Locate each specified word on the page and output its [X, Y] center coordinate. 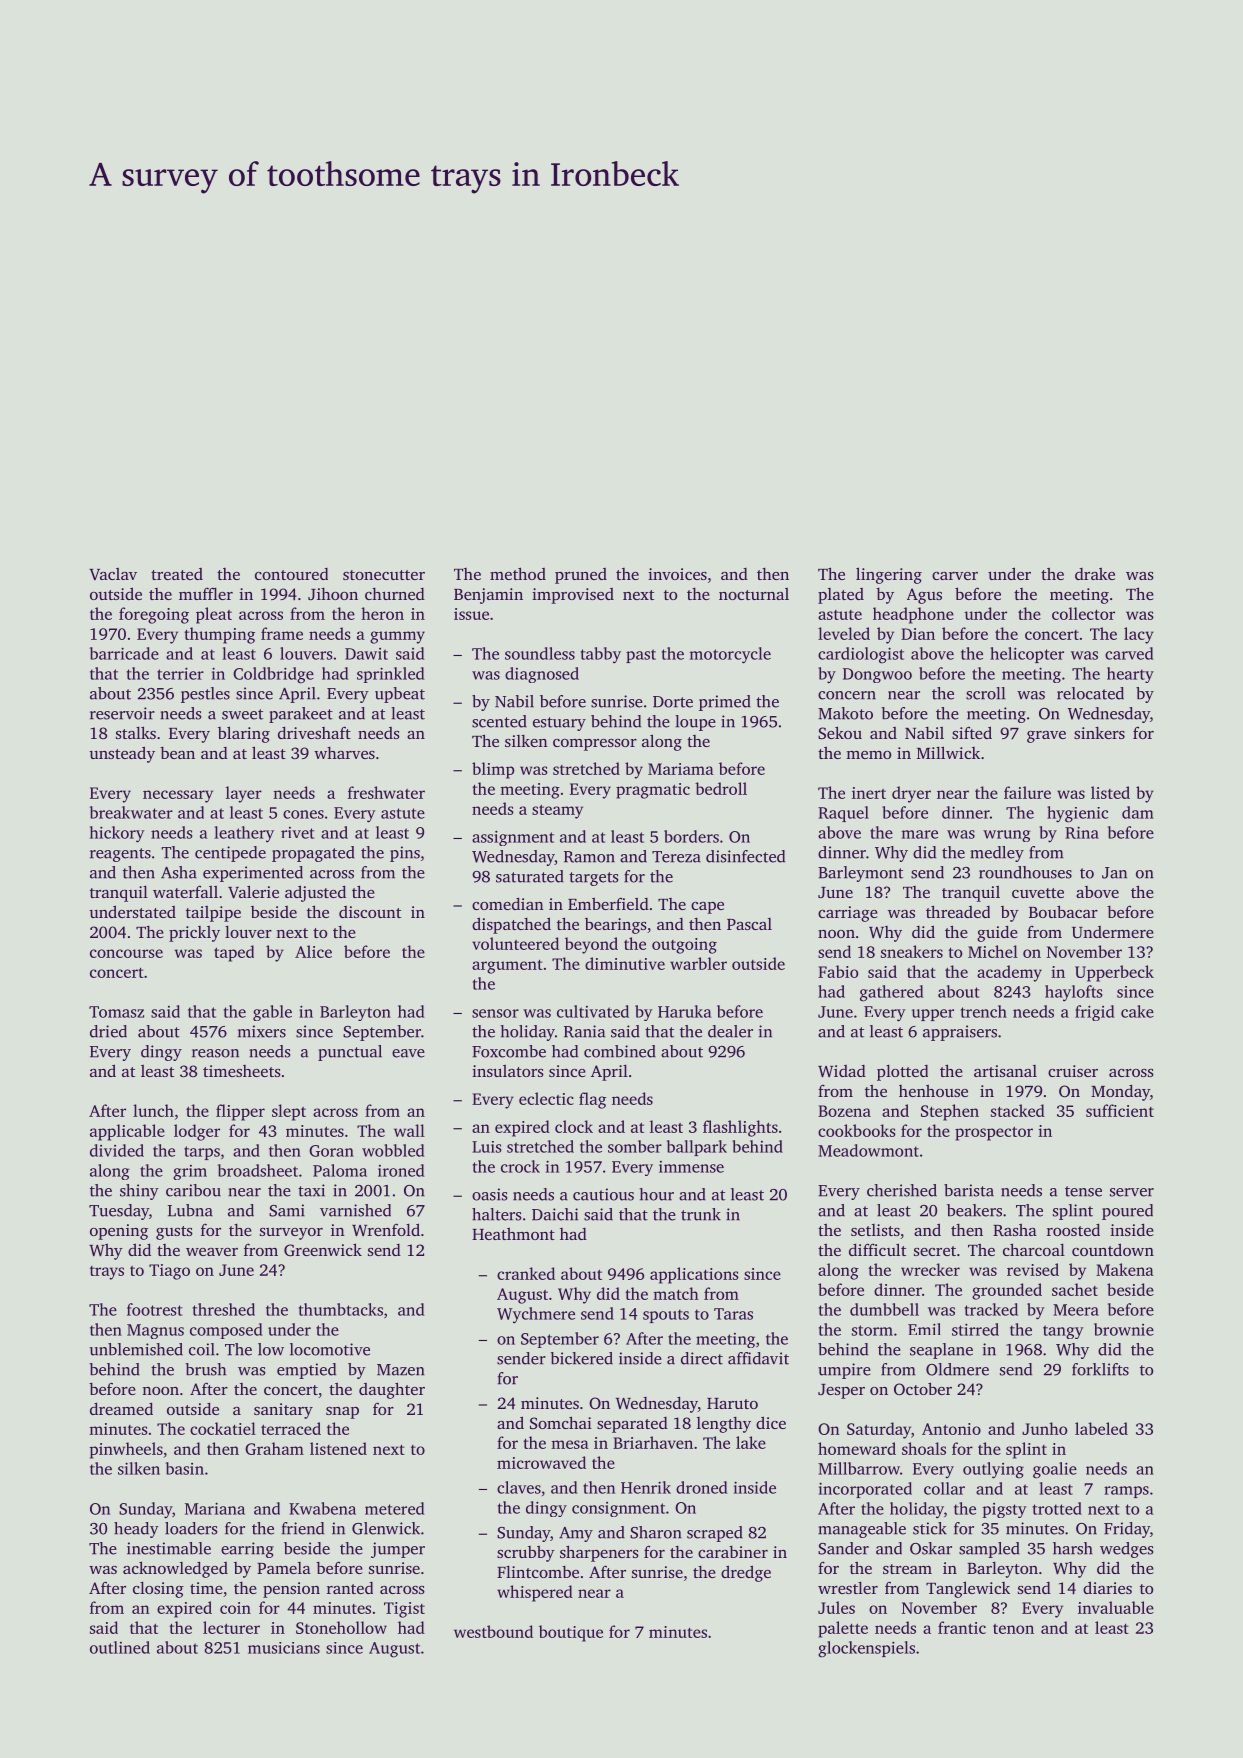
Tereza [676, 857]
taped [234, 953]
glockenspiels [866, 1649]
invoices [677, 574]
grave [1046, 737]
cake [1137, 1011]
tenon [1013, 1629]
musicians [284, 1648]
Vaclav [113, 574]
